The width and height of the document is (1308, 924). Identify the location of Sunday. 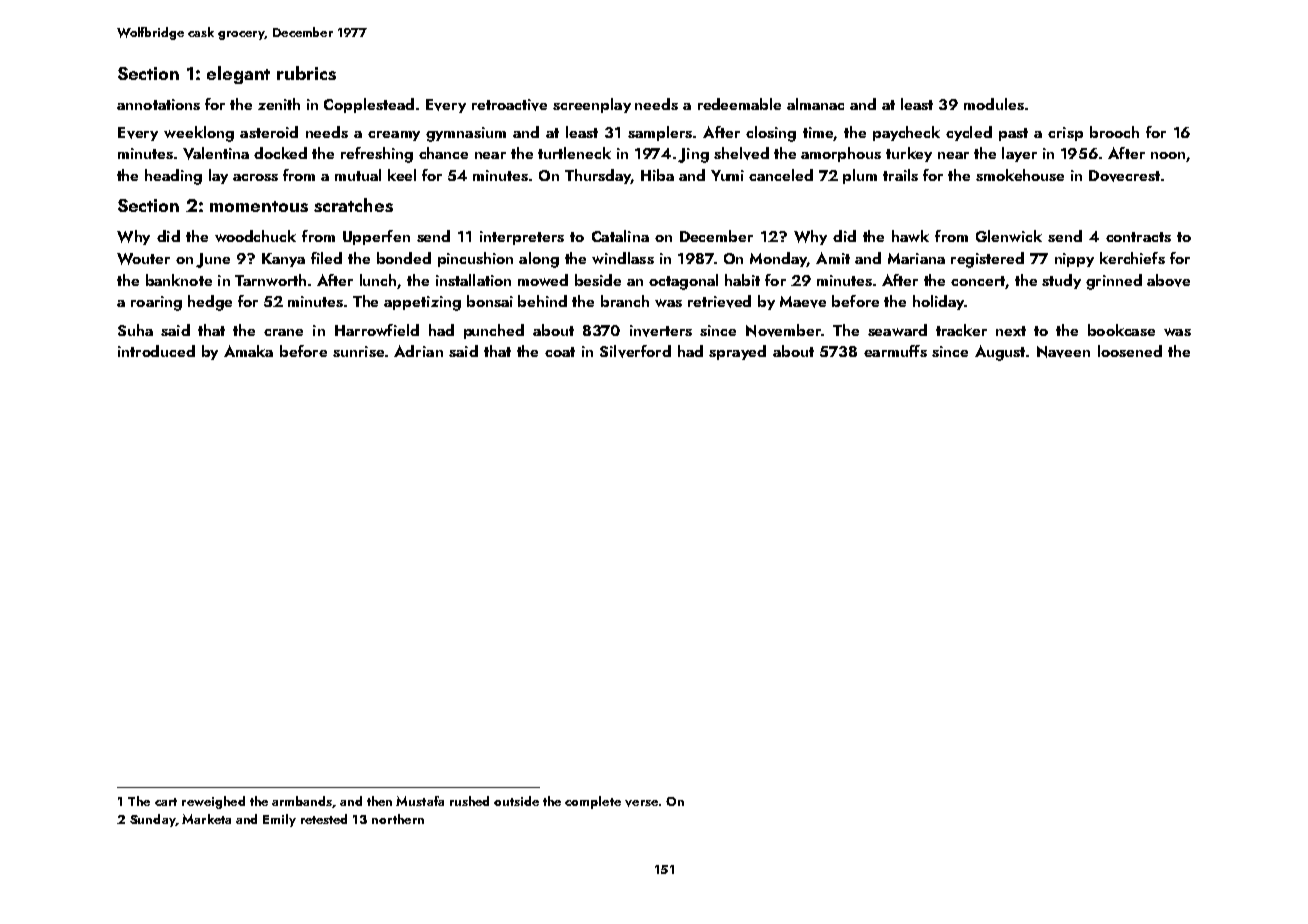
(152, 820).
